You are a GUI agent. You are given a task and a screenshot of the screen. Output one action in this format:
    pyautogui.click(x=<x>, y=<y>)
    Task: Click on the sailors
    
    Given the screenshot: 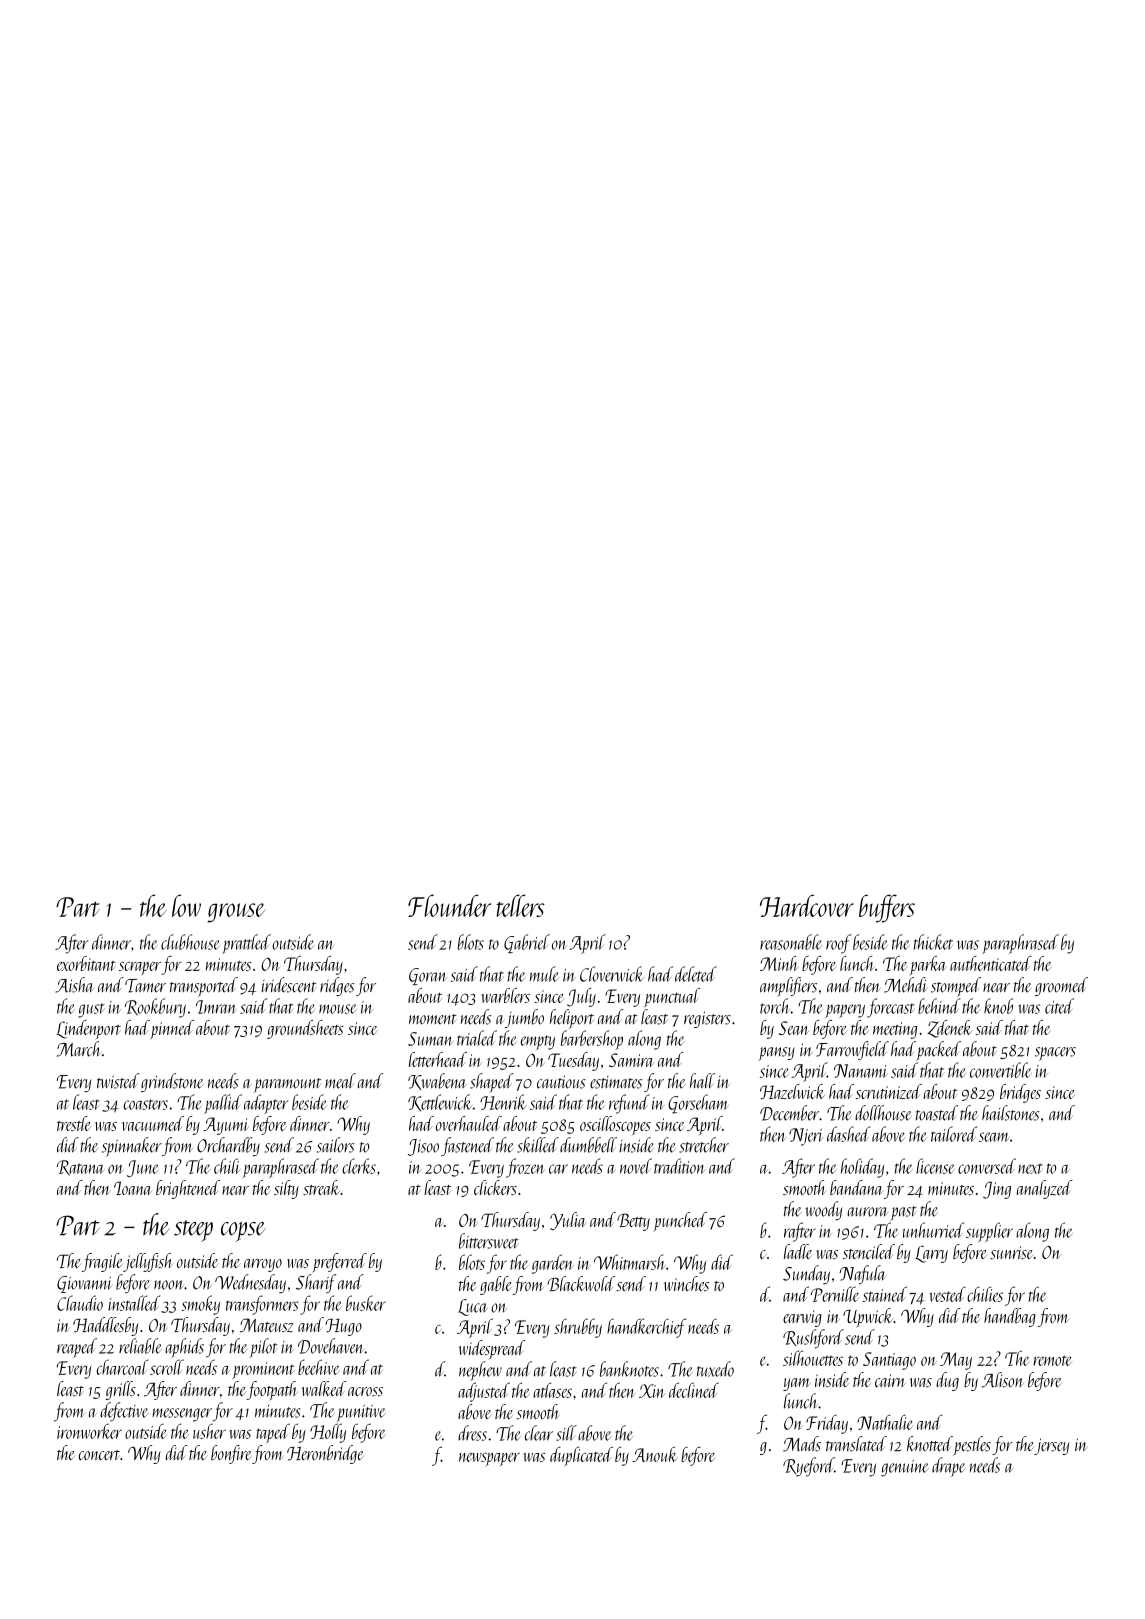 What is the action you would take?
    pyautogui.click(x=336, y=1145)
